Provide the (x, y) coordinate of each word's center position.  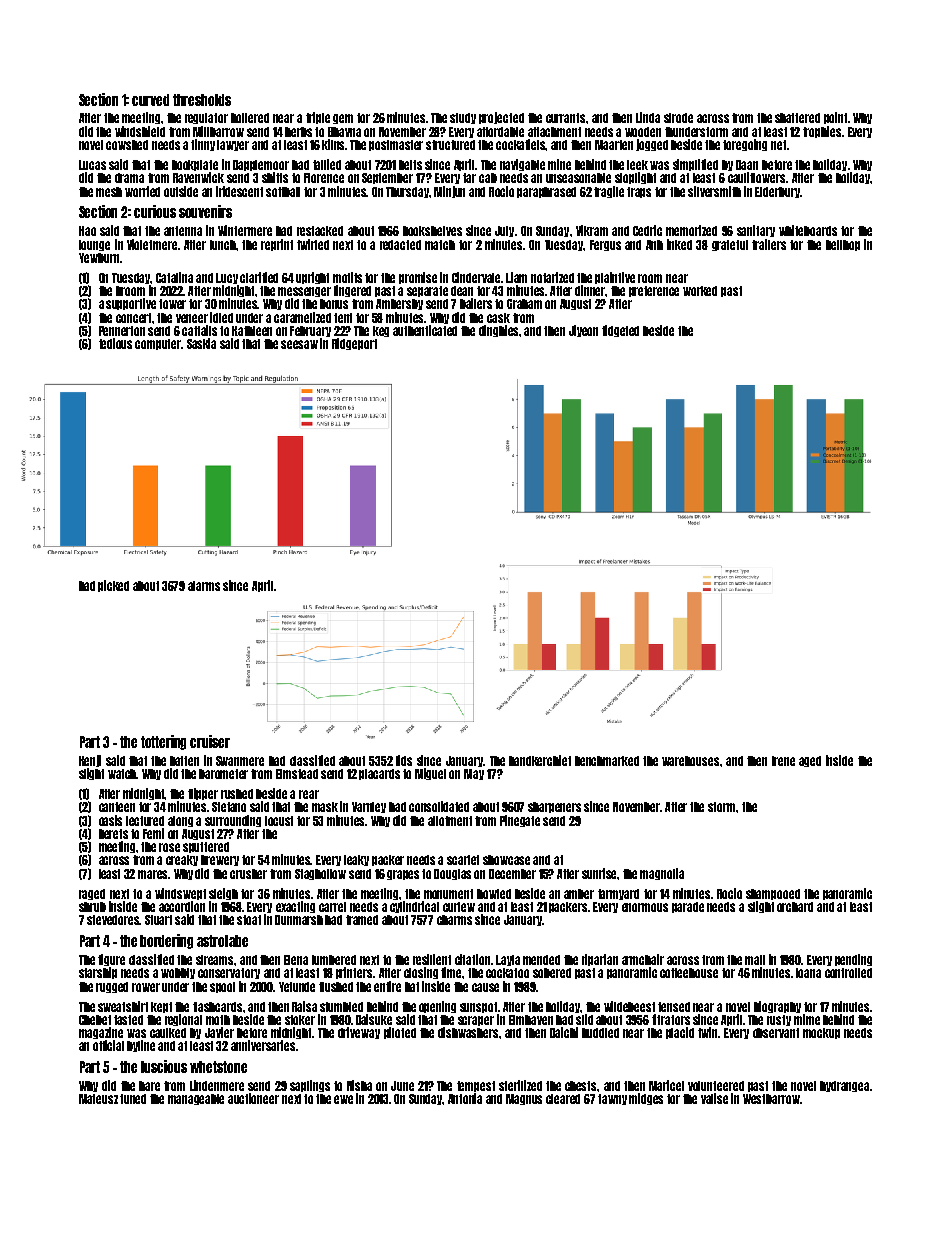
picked (113, 586)
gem (343, 119)
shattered (797, 118)
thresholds (202, 100)
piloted (400, 1033)
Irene (783, 761)
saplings (310, 1086)
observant (776, 1033)
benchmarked (607, 761)
